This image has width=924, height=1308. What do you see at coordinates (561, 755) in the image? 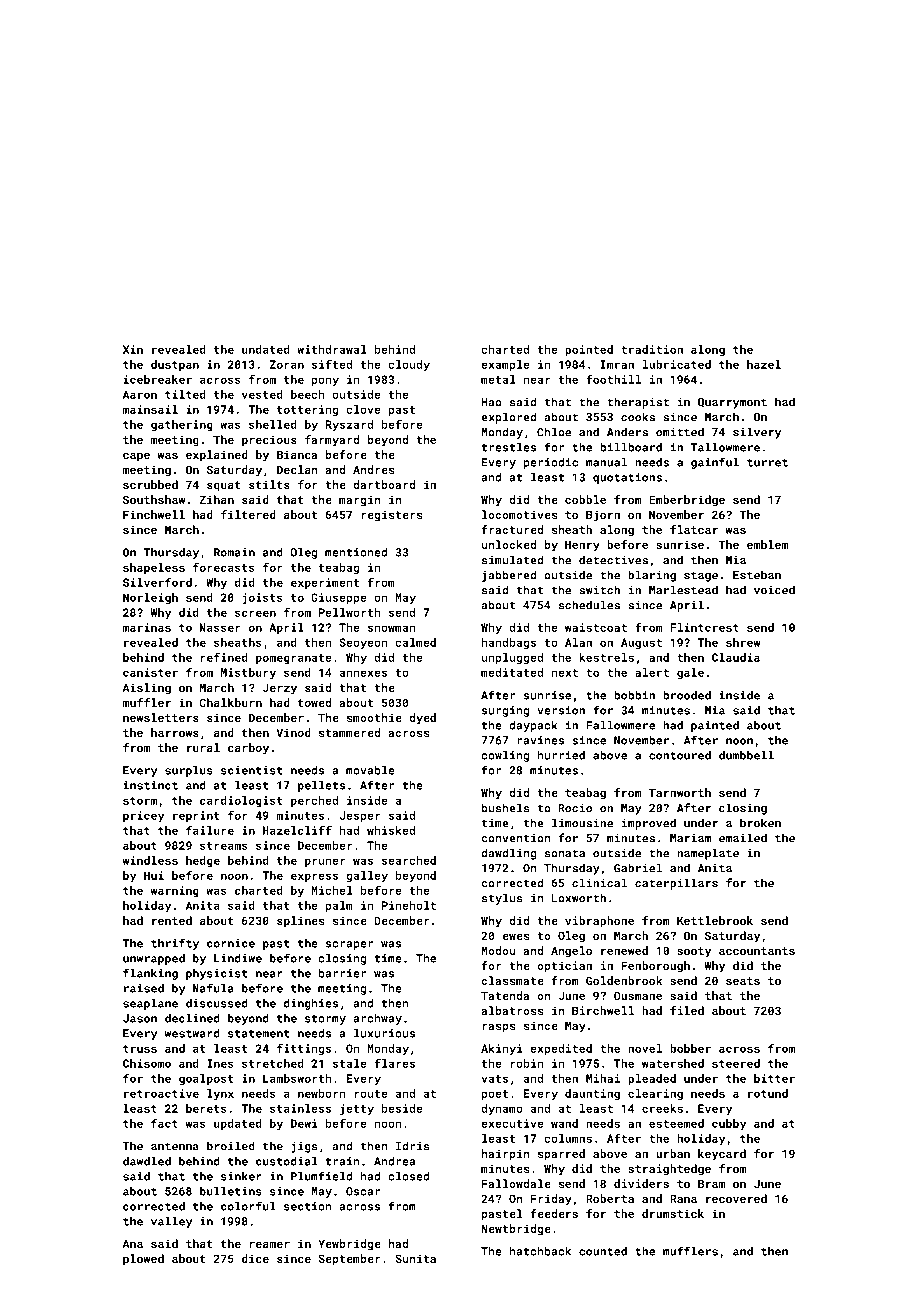
I see `hurried` at bounding box center [561, 755].
